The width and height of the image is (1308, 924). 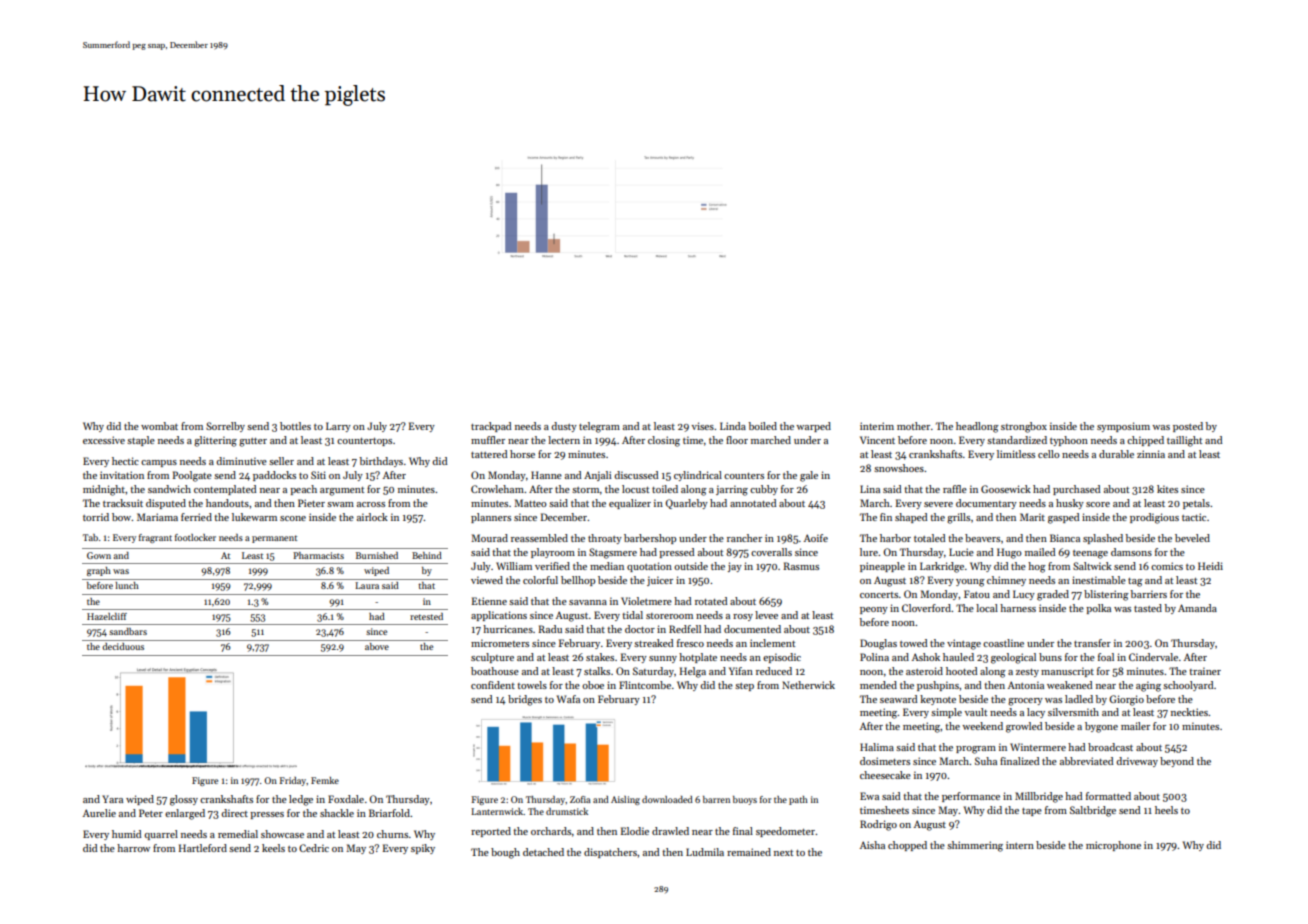 I want to click on posted, so click(x=1188, y=427).
